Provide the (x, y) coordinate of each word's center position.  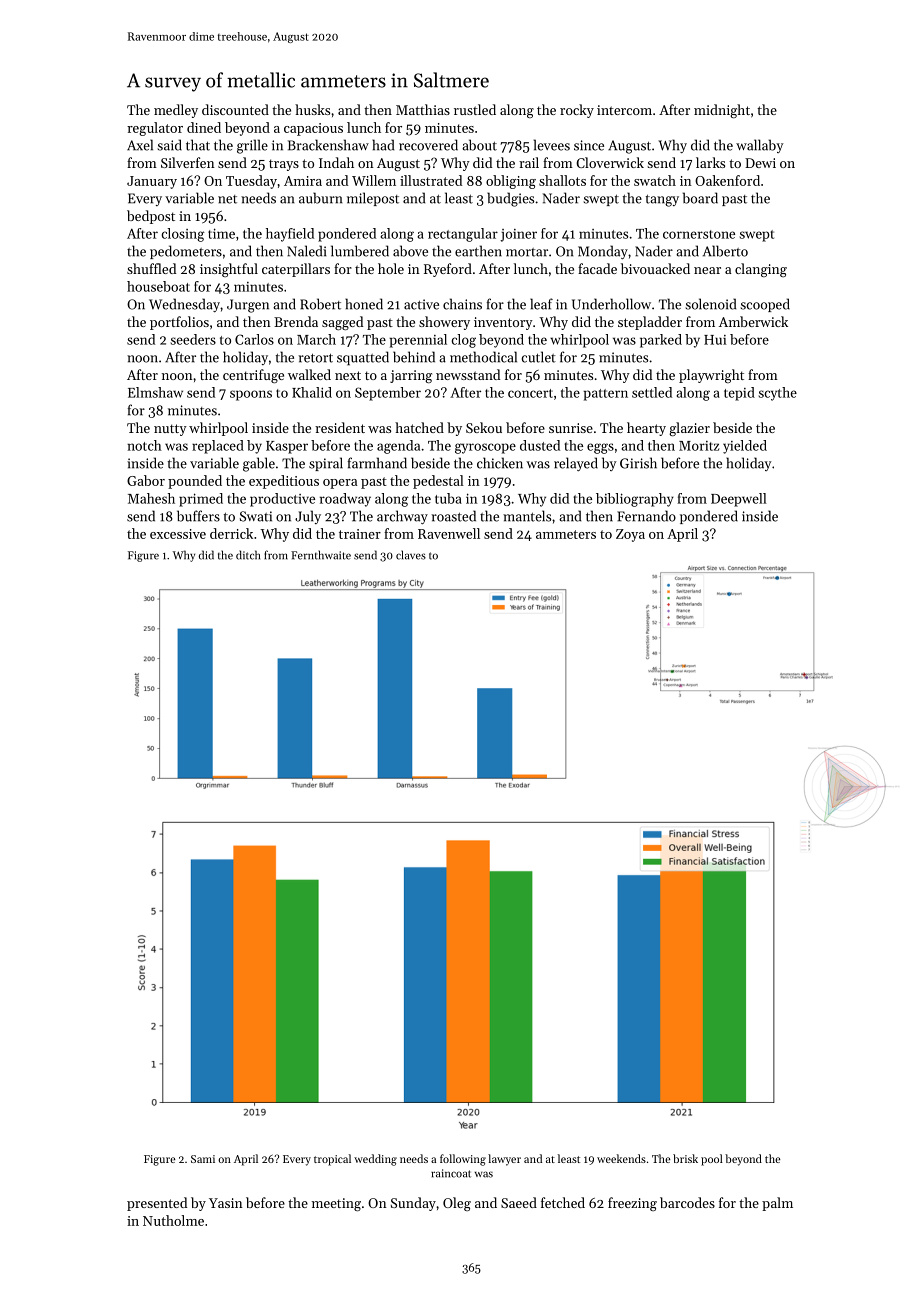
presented (157, 1204)
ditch (248, 555)
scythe (778, 394)
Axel (140, 145)
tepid (739, 394)
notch (144, 445)
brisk (685, 1158)
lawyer (504, 1160)
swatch (655, 180)
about (479, 145)
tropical (332, 1160)
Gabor (146, 480)
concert (530, 393)
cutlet (539, 357)
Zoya (630, 535)
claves (411, 555)
